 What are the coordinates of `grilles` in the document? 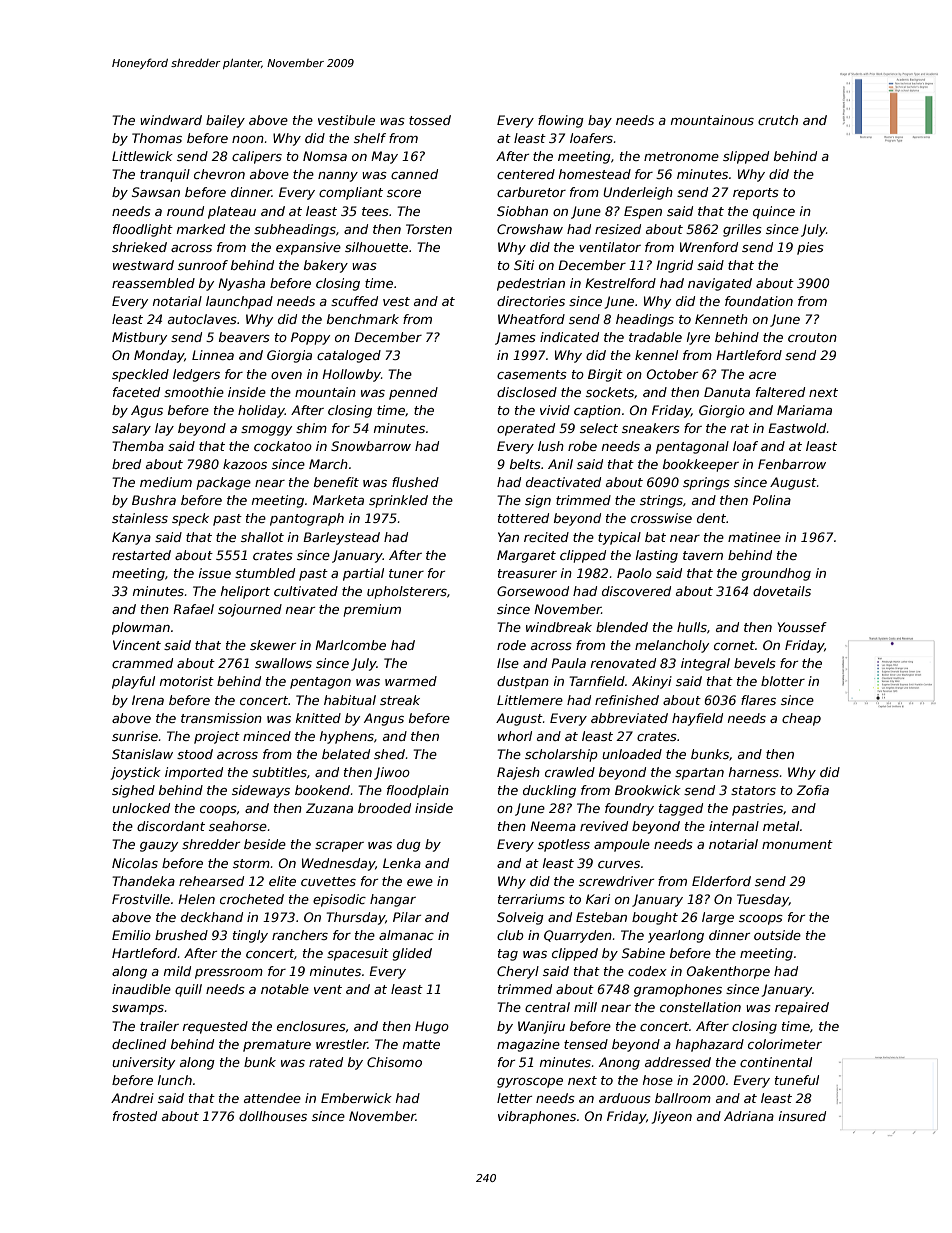 It's located at (742, 230).
